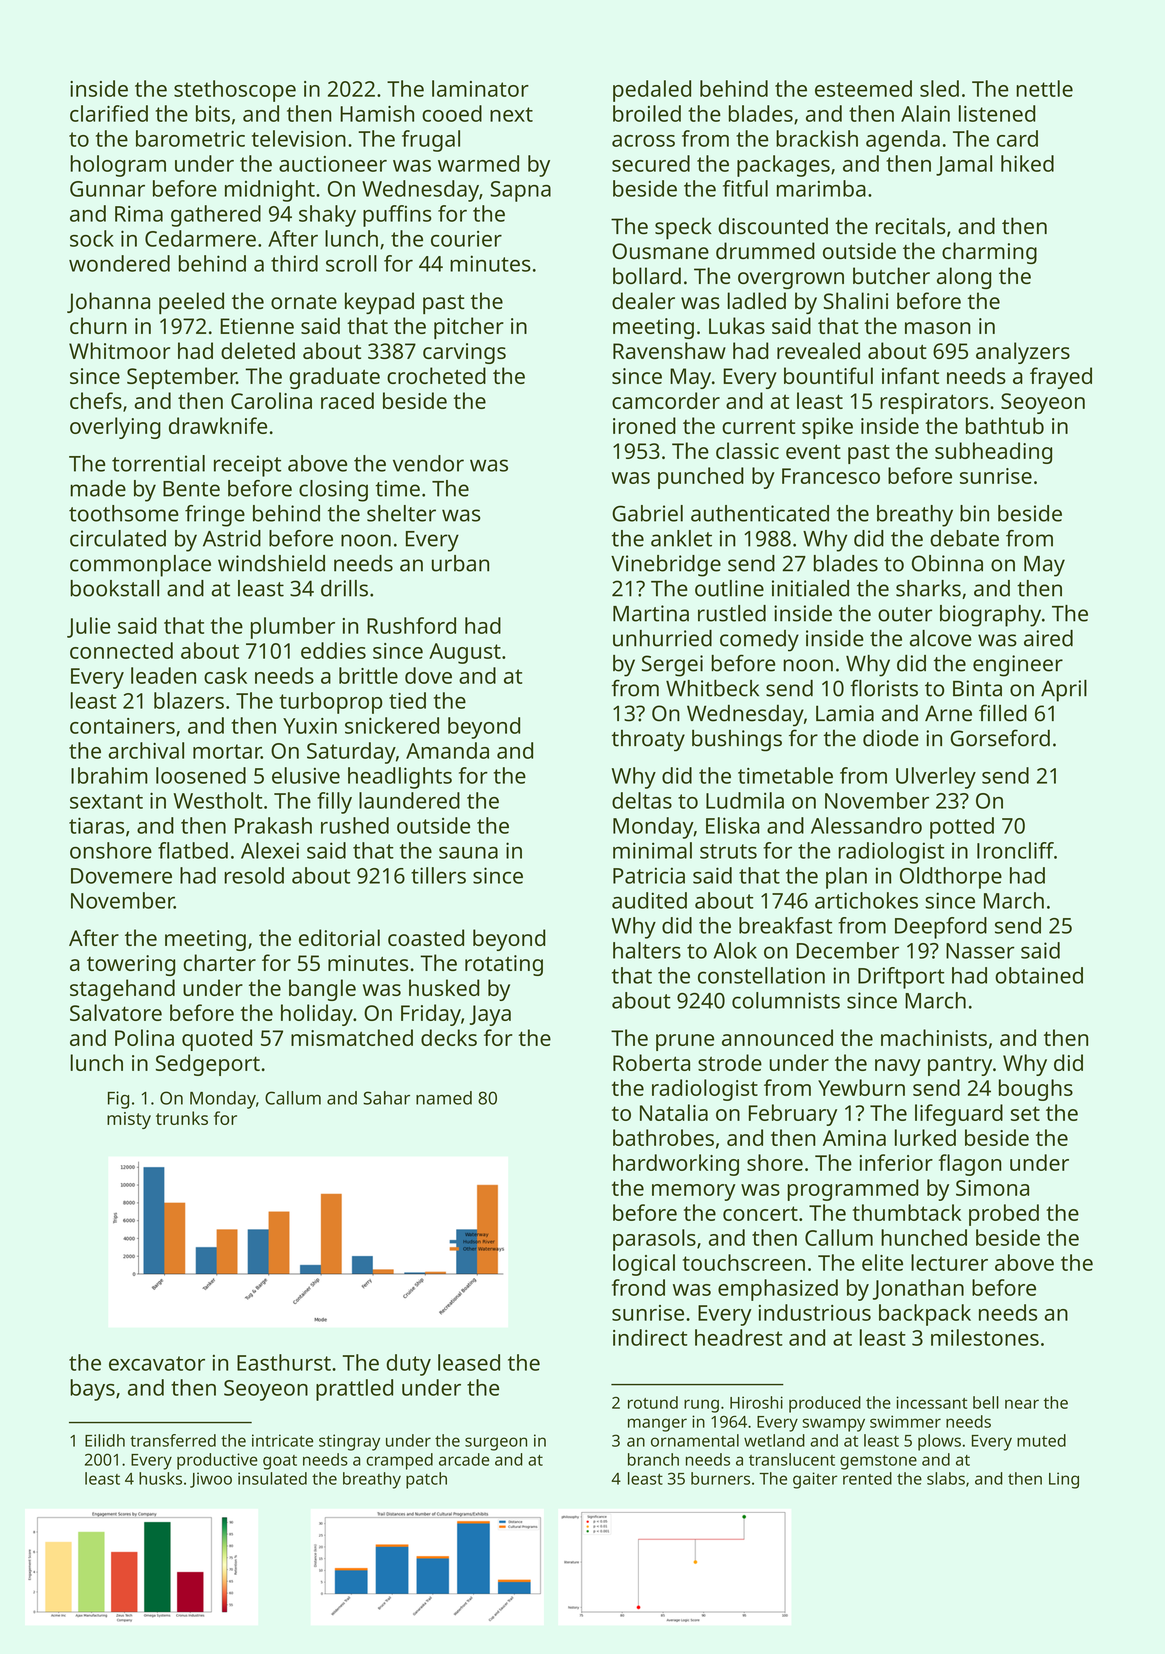  I want to click on backpack, so click(925, 1315).
